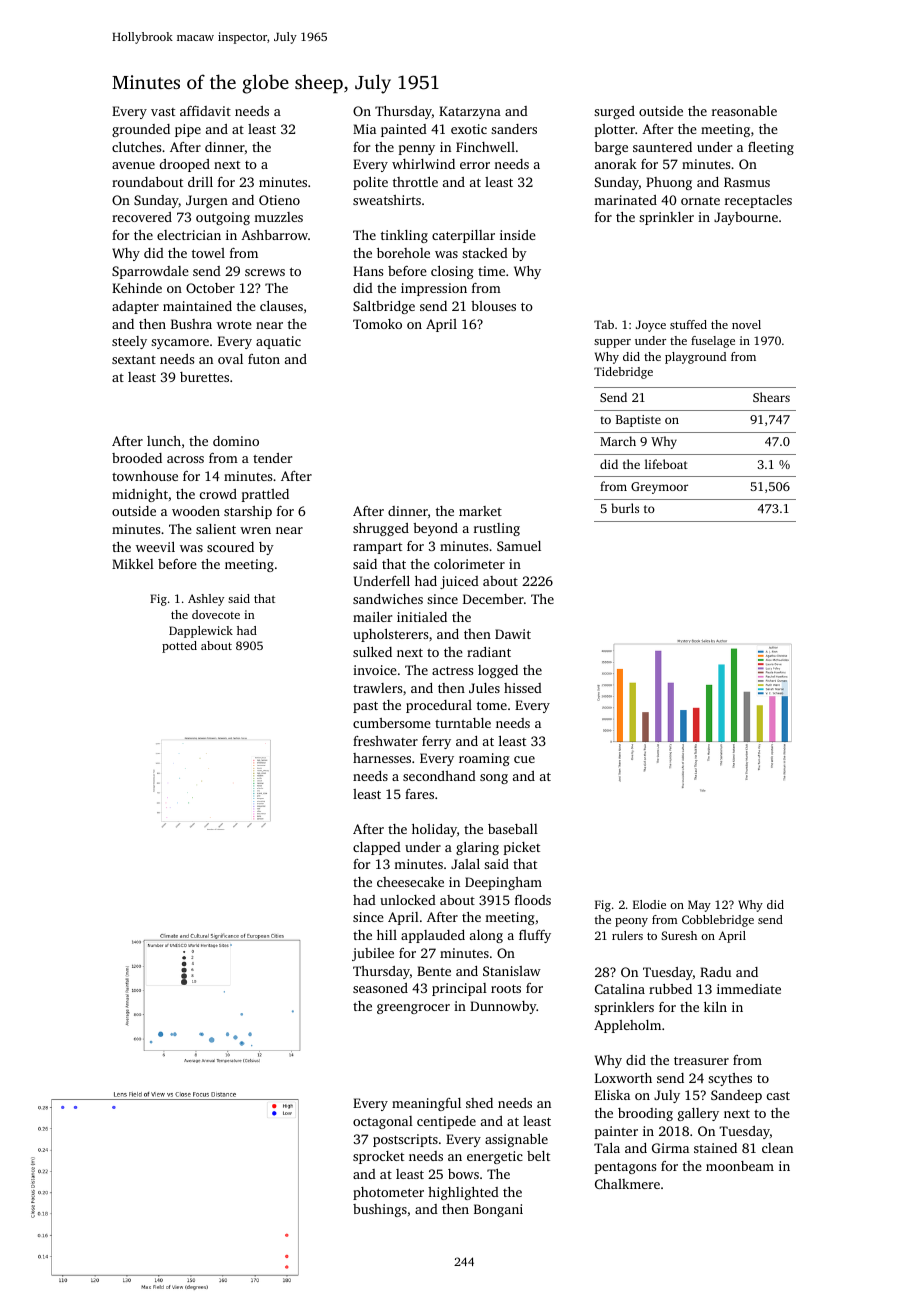 The height and width of the screenshot is (1316, 908). I want to click on bushings, so click(380, 1210).
